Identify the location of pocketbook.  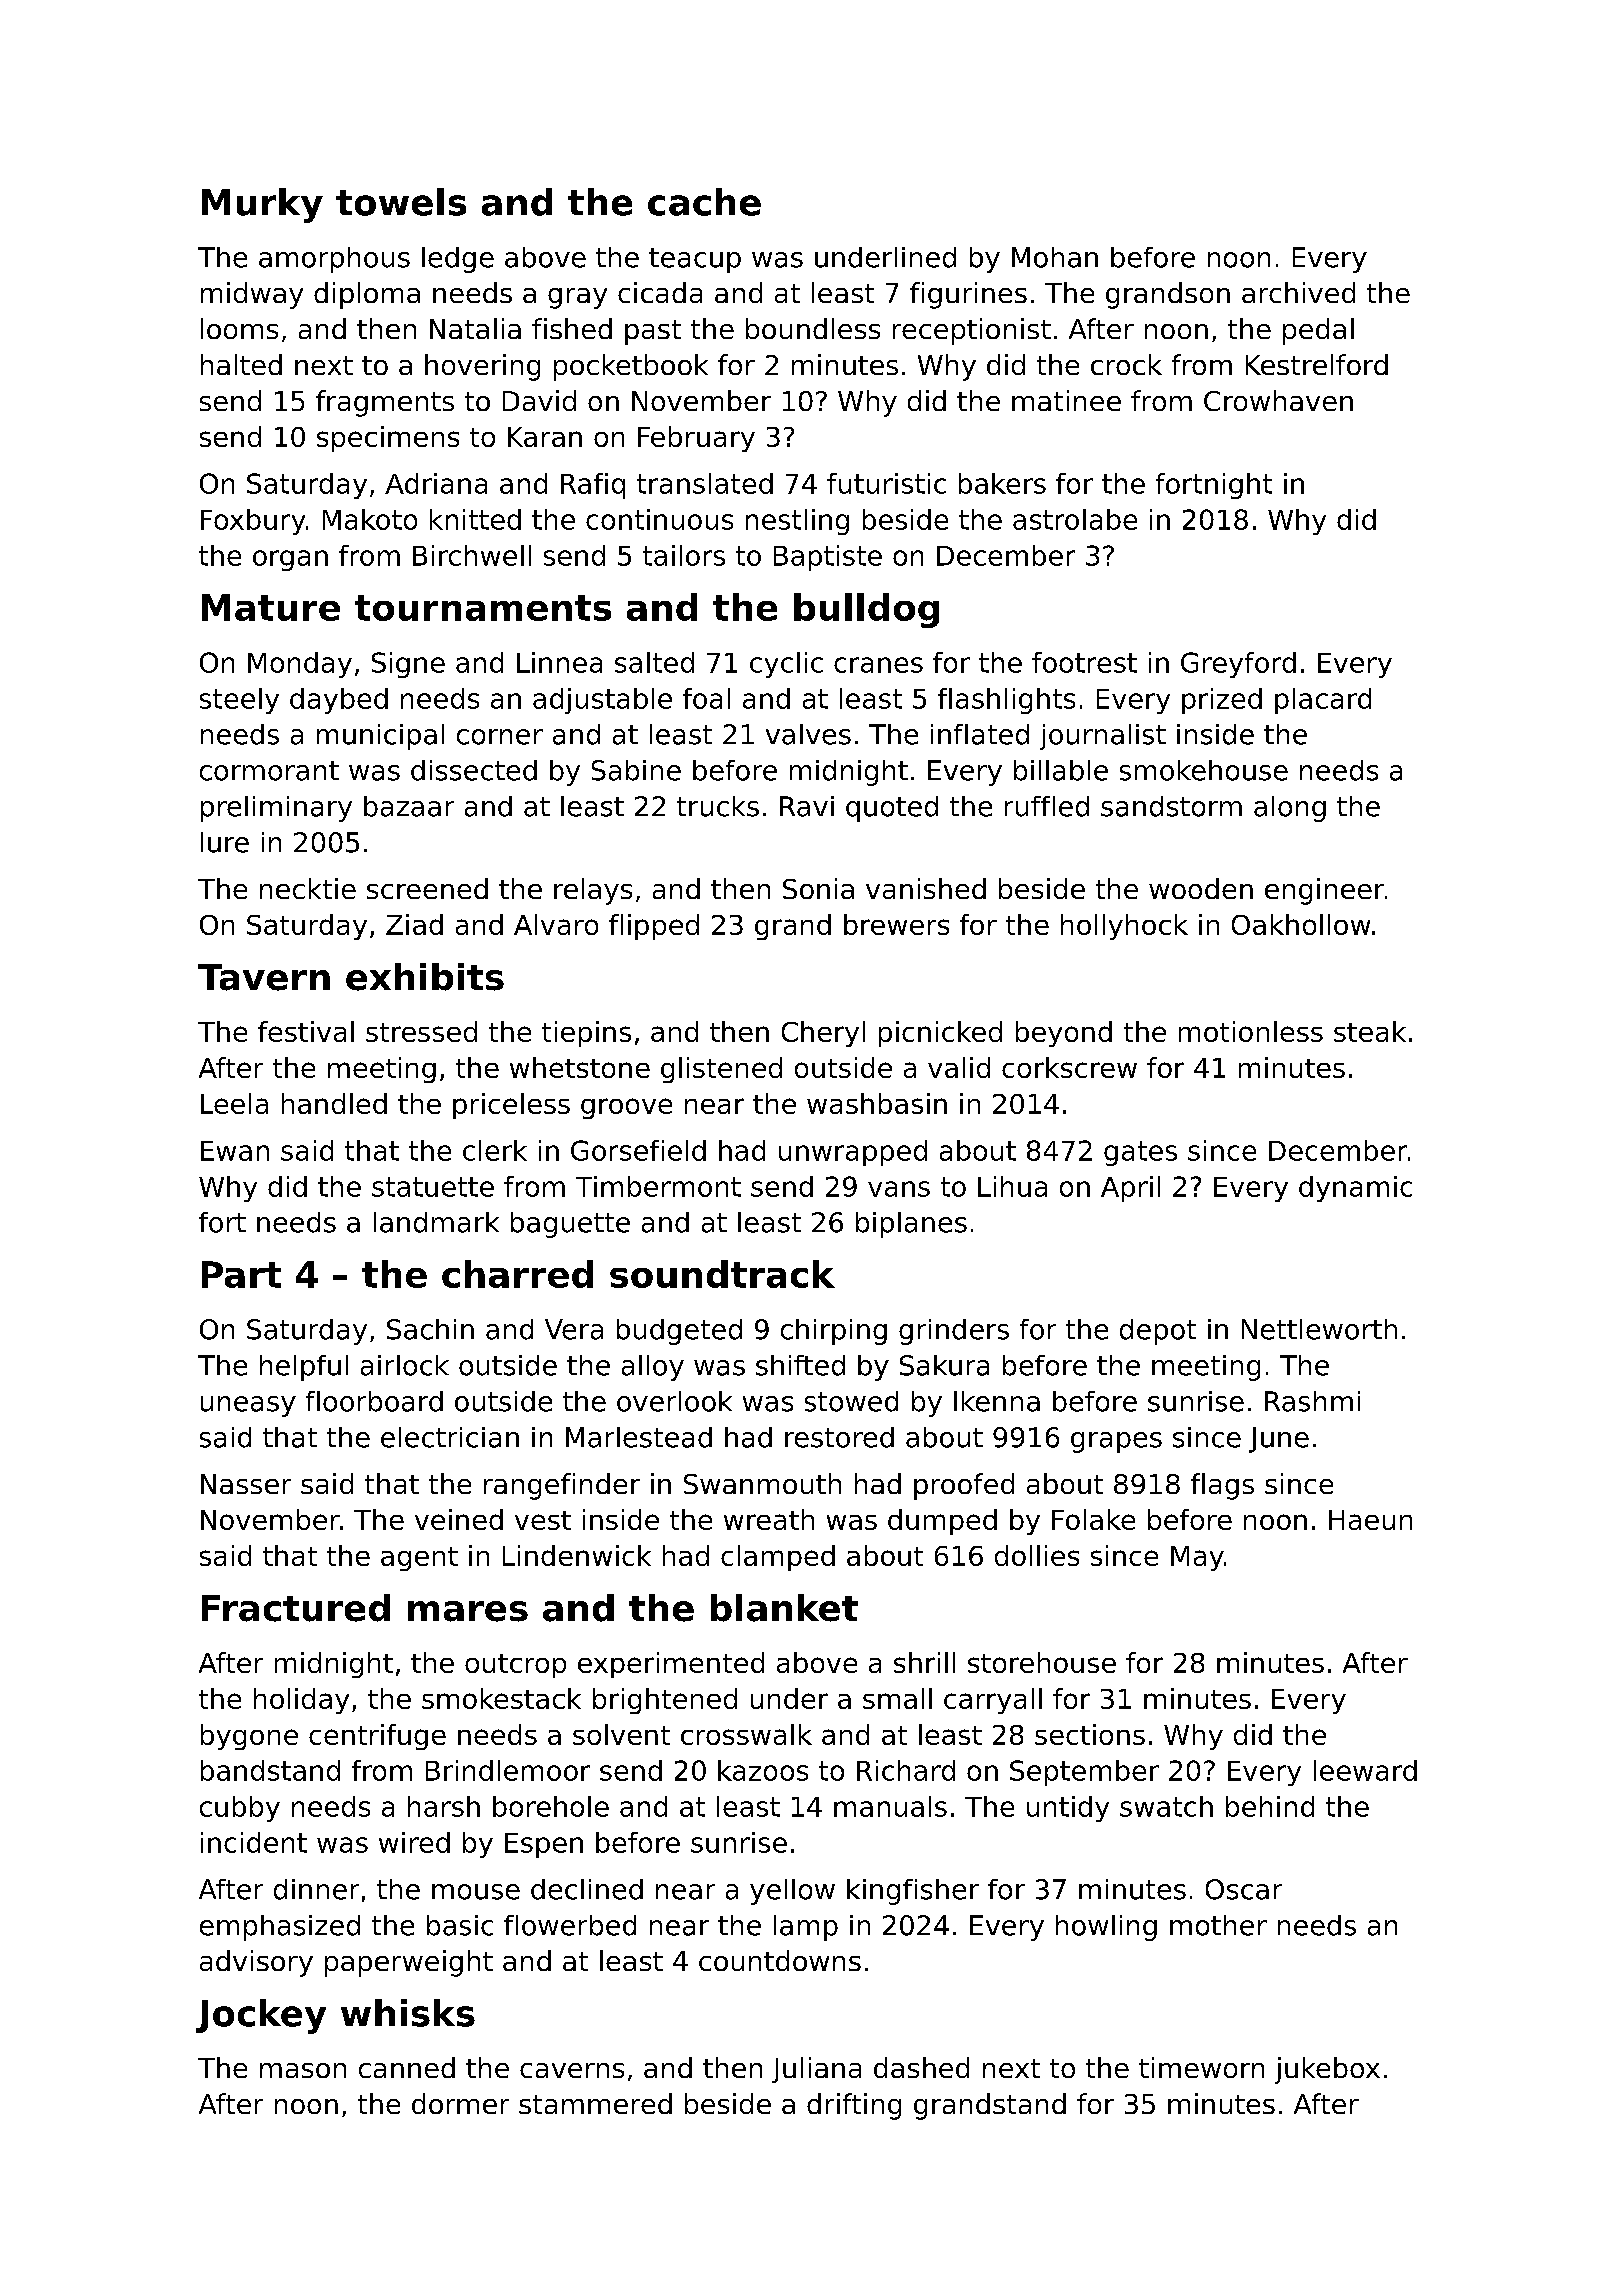
(631, 367).
